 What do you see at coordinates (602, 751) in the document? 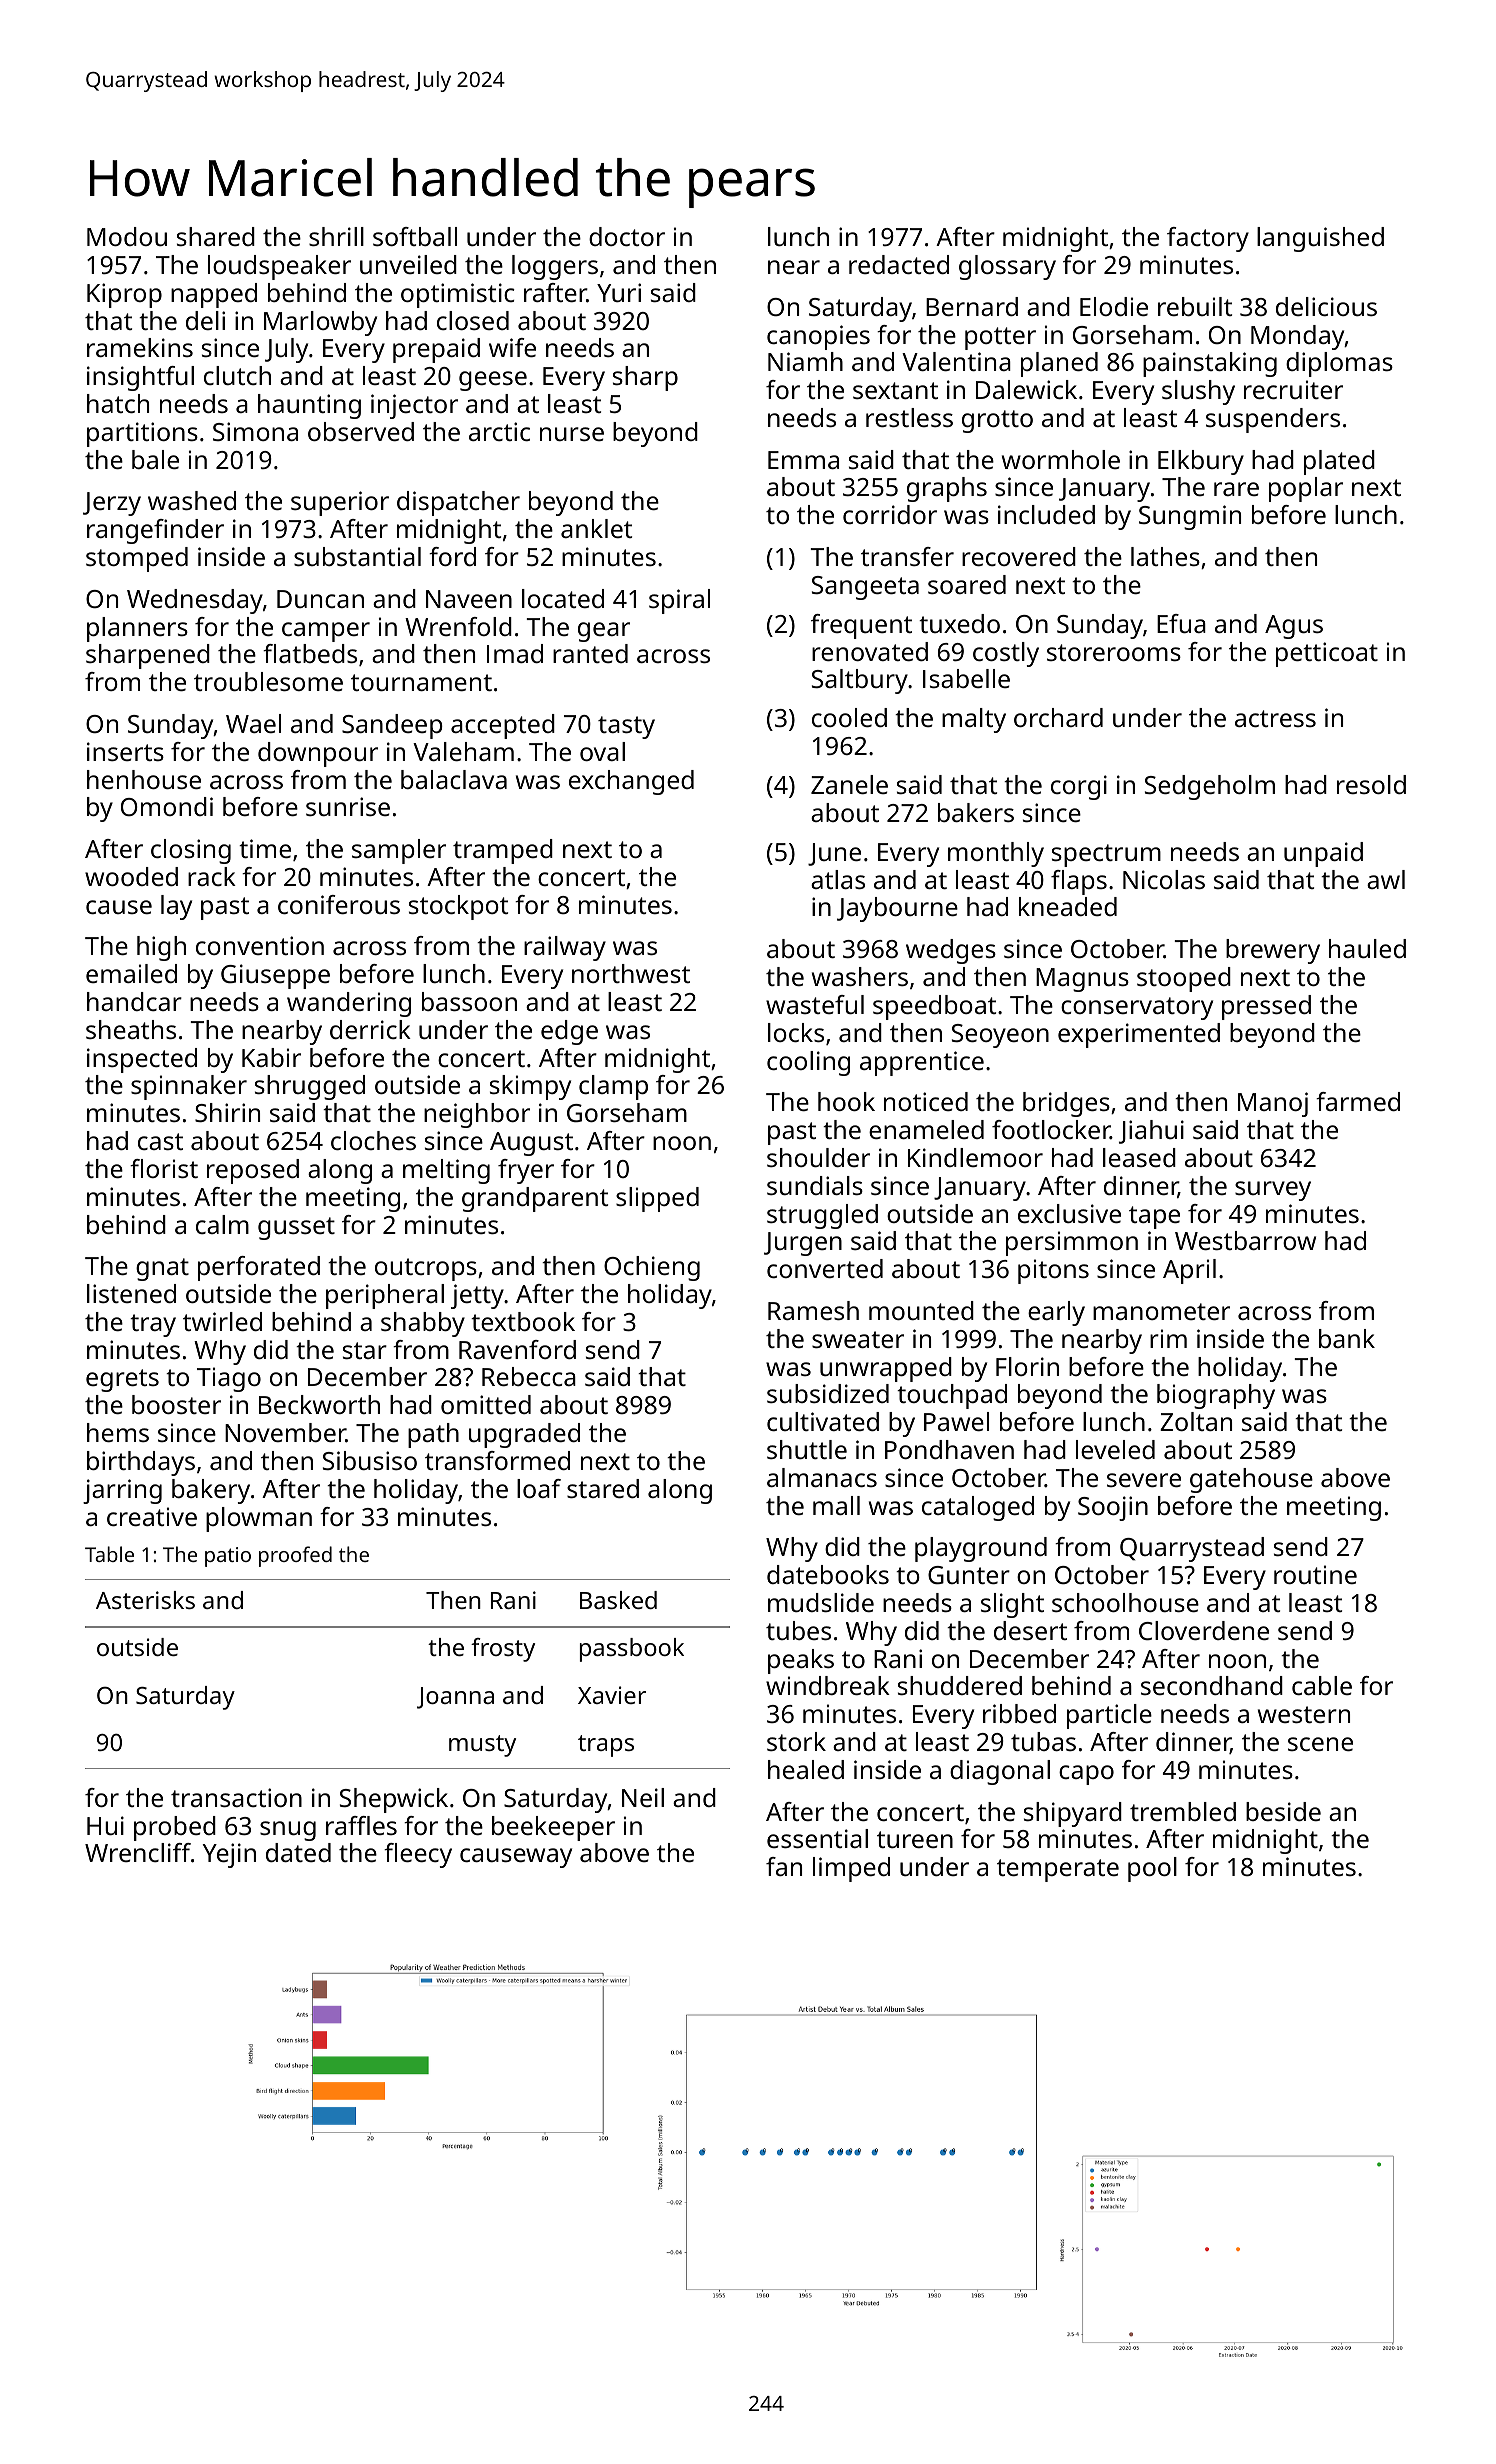
I see `oval` at bounding box center [602, 751].
